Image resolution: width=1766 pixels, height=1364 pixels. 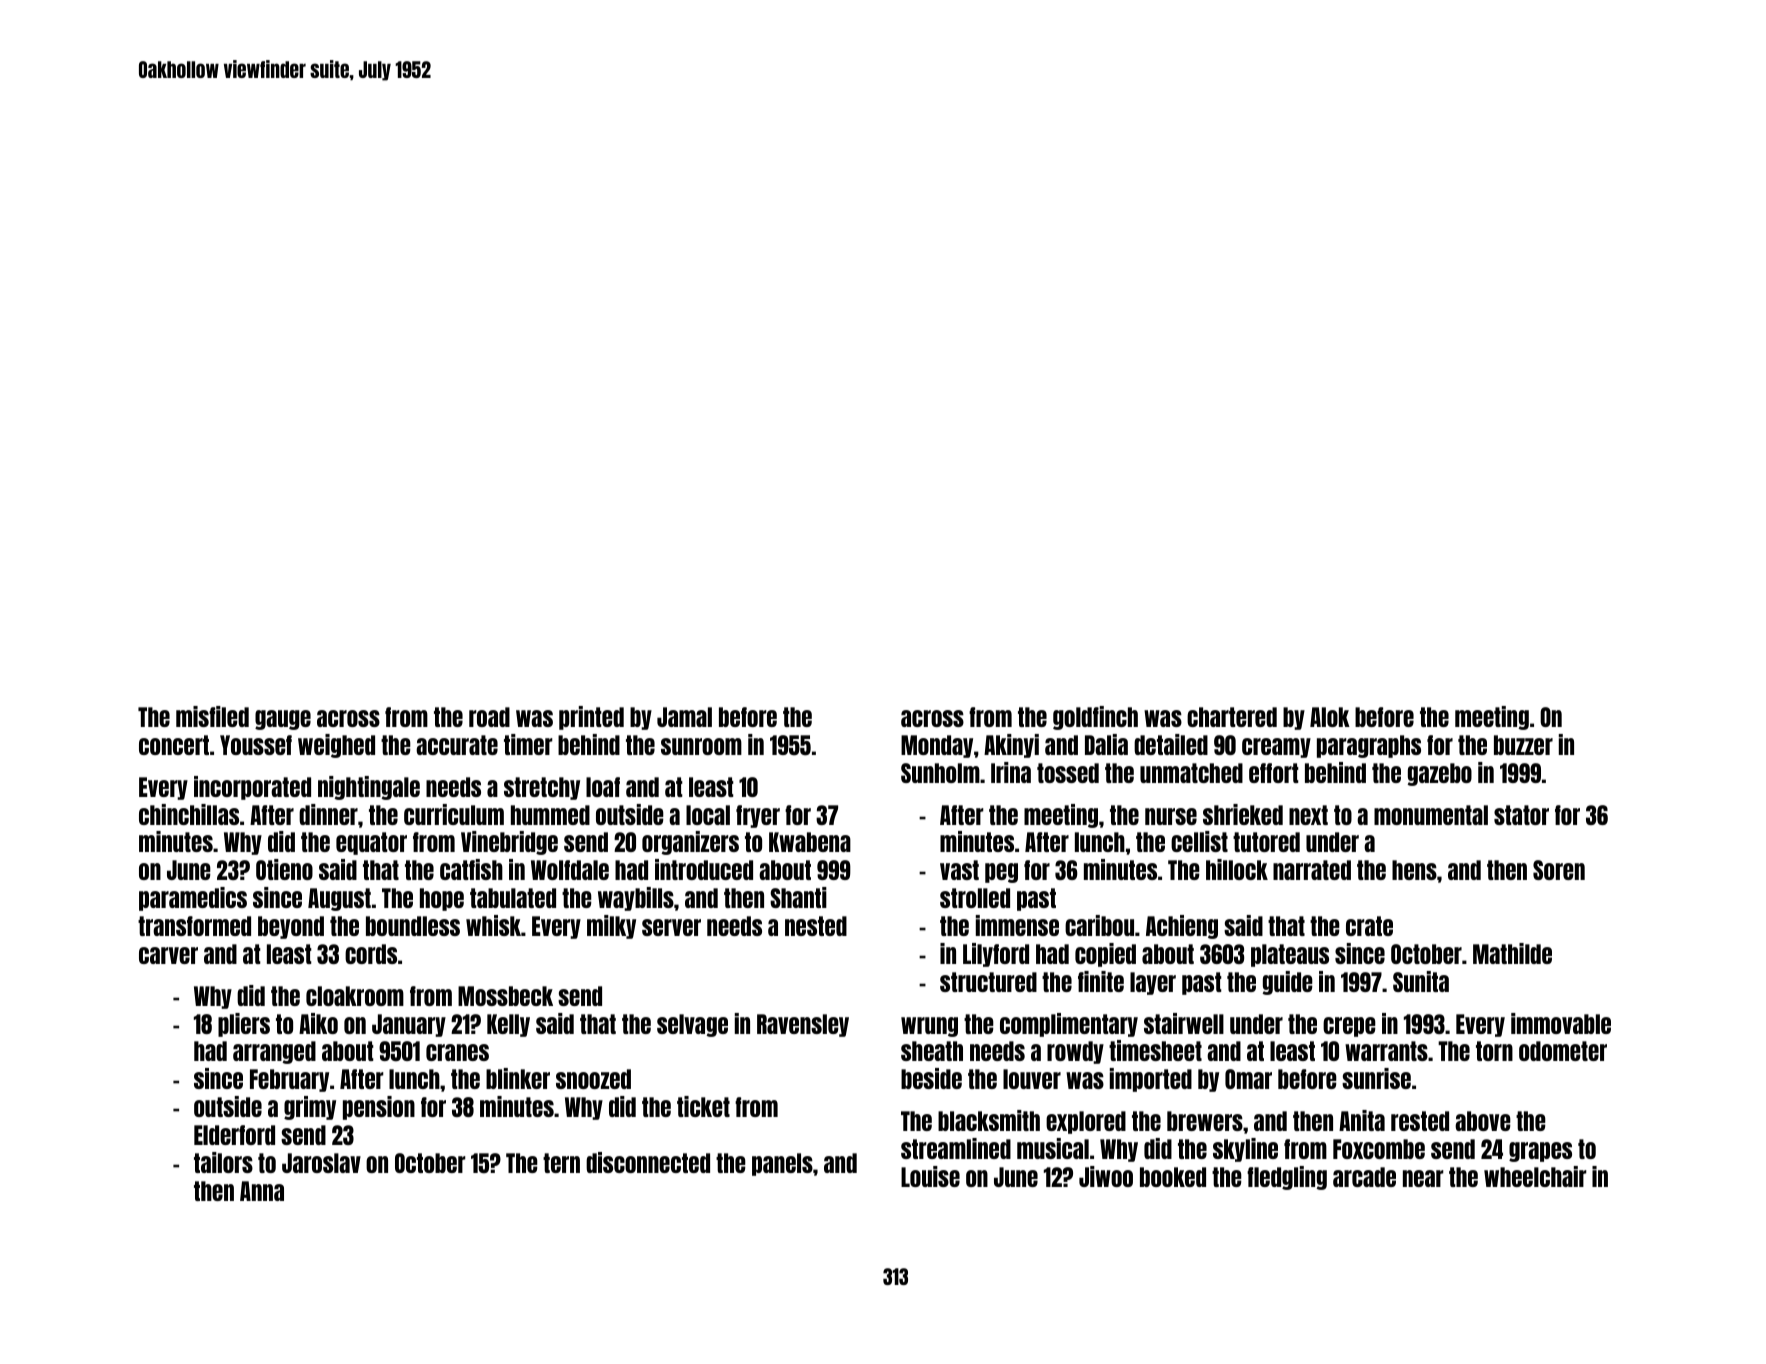 I want to click on structured, so click(x=988, y=982).
